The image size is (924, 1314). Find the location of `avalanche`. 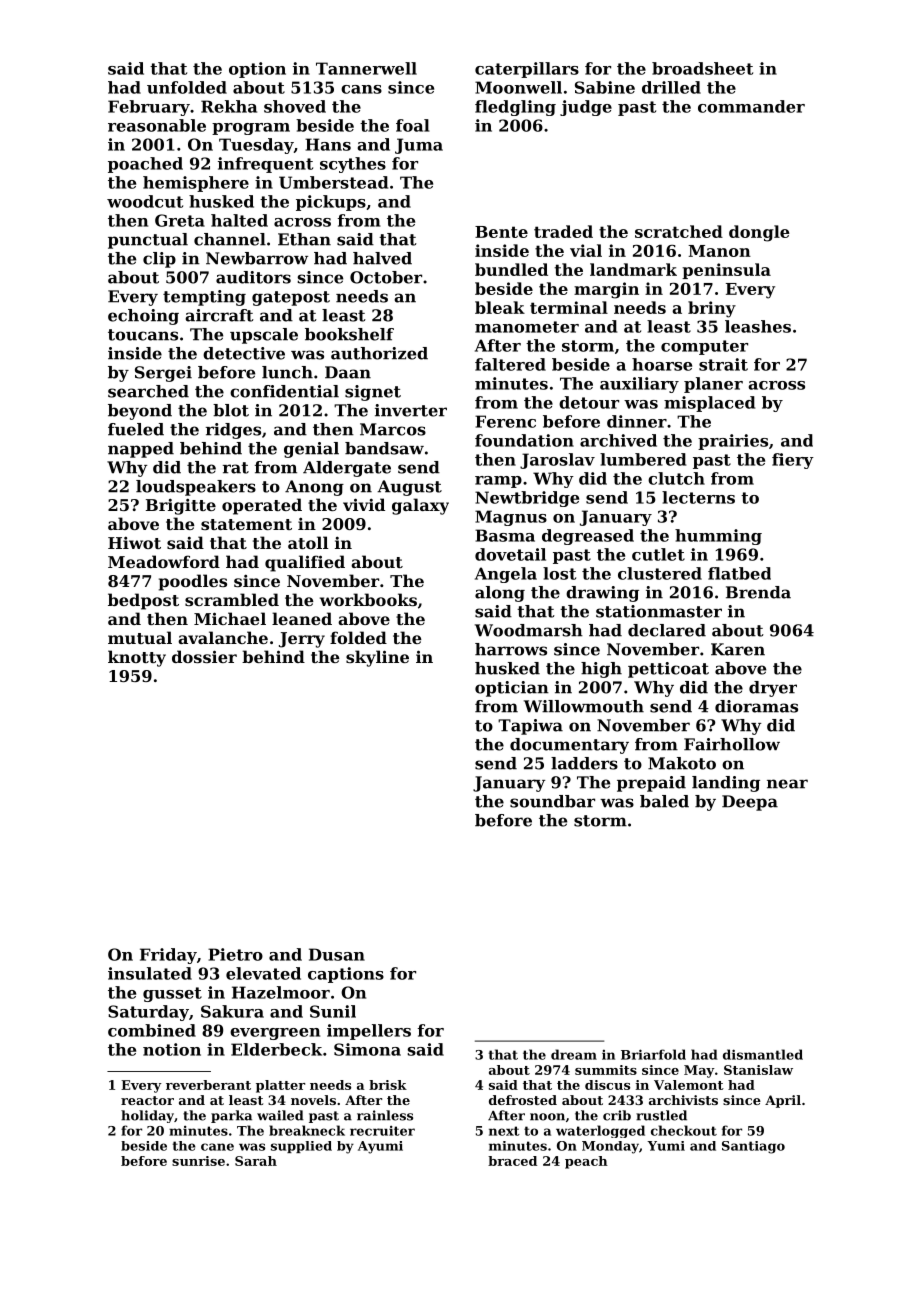

avalanche is located at coordinates (223, 637).
